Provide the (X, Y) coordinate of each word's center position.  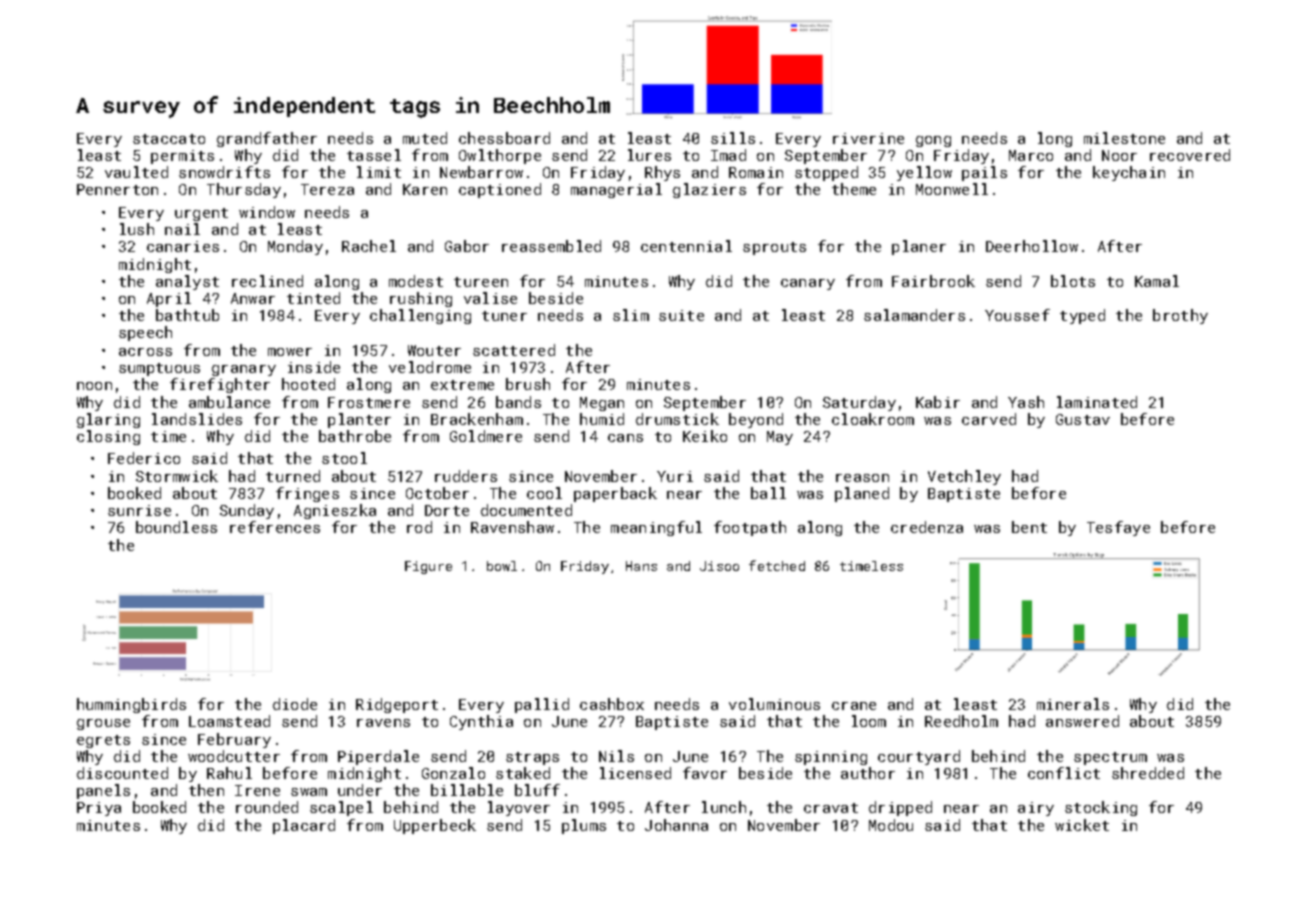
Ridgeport (397, 705)
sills (733, 138)
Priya (99, 809)
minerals (1073, 704)
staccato (169, 139)
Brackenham (477, 419)
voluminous (774, 704)
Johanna (676, 825)
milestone (1124, 138)
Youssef (1017, 315)
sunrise (139, 510)
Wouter (434, 350)
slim (631, 315)
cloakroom (873, 419)
